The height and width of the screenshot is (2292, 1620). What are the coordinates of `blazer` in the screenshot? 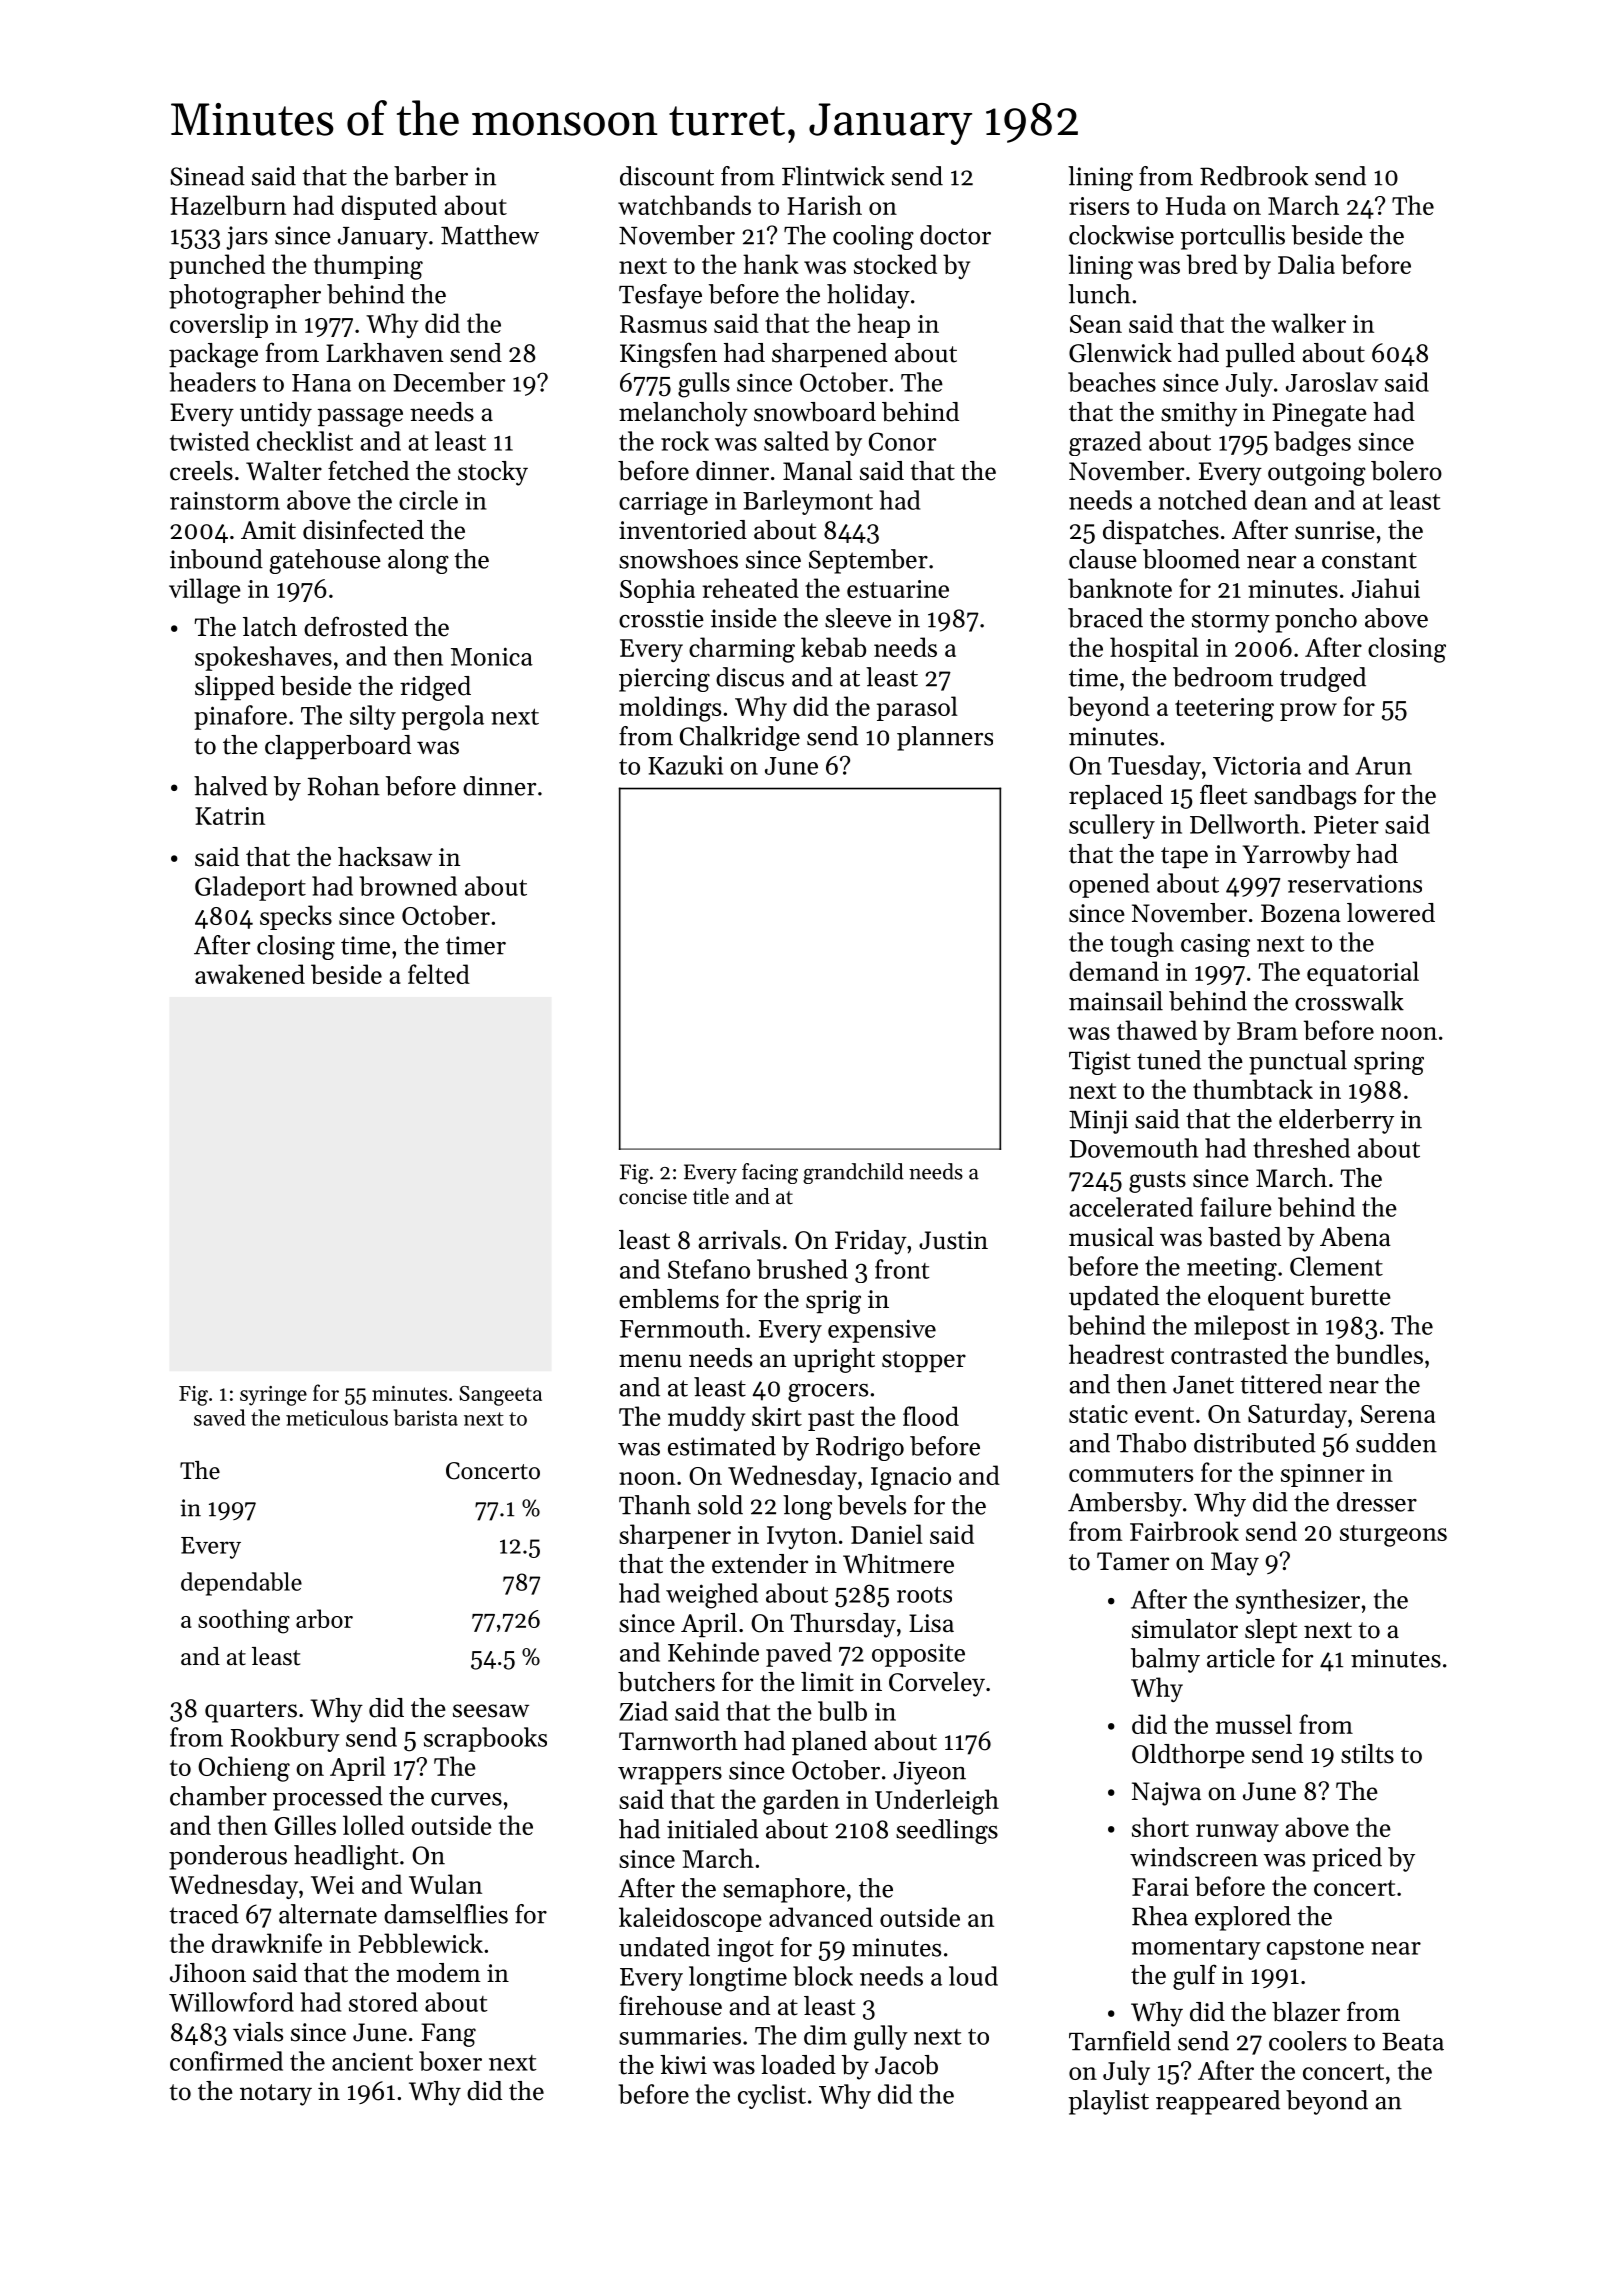 It's located at (1306, 2012).
